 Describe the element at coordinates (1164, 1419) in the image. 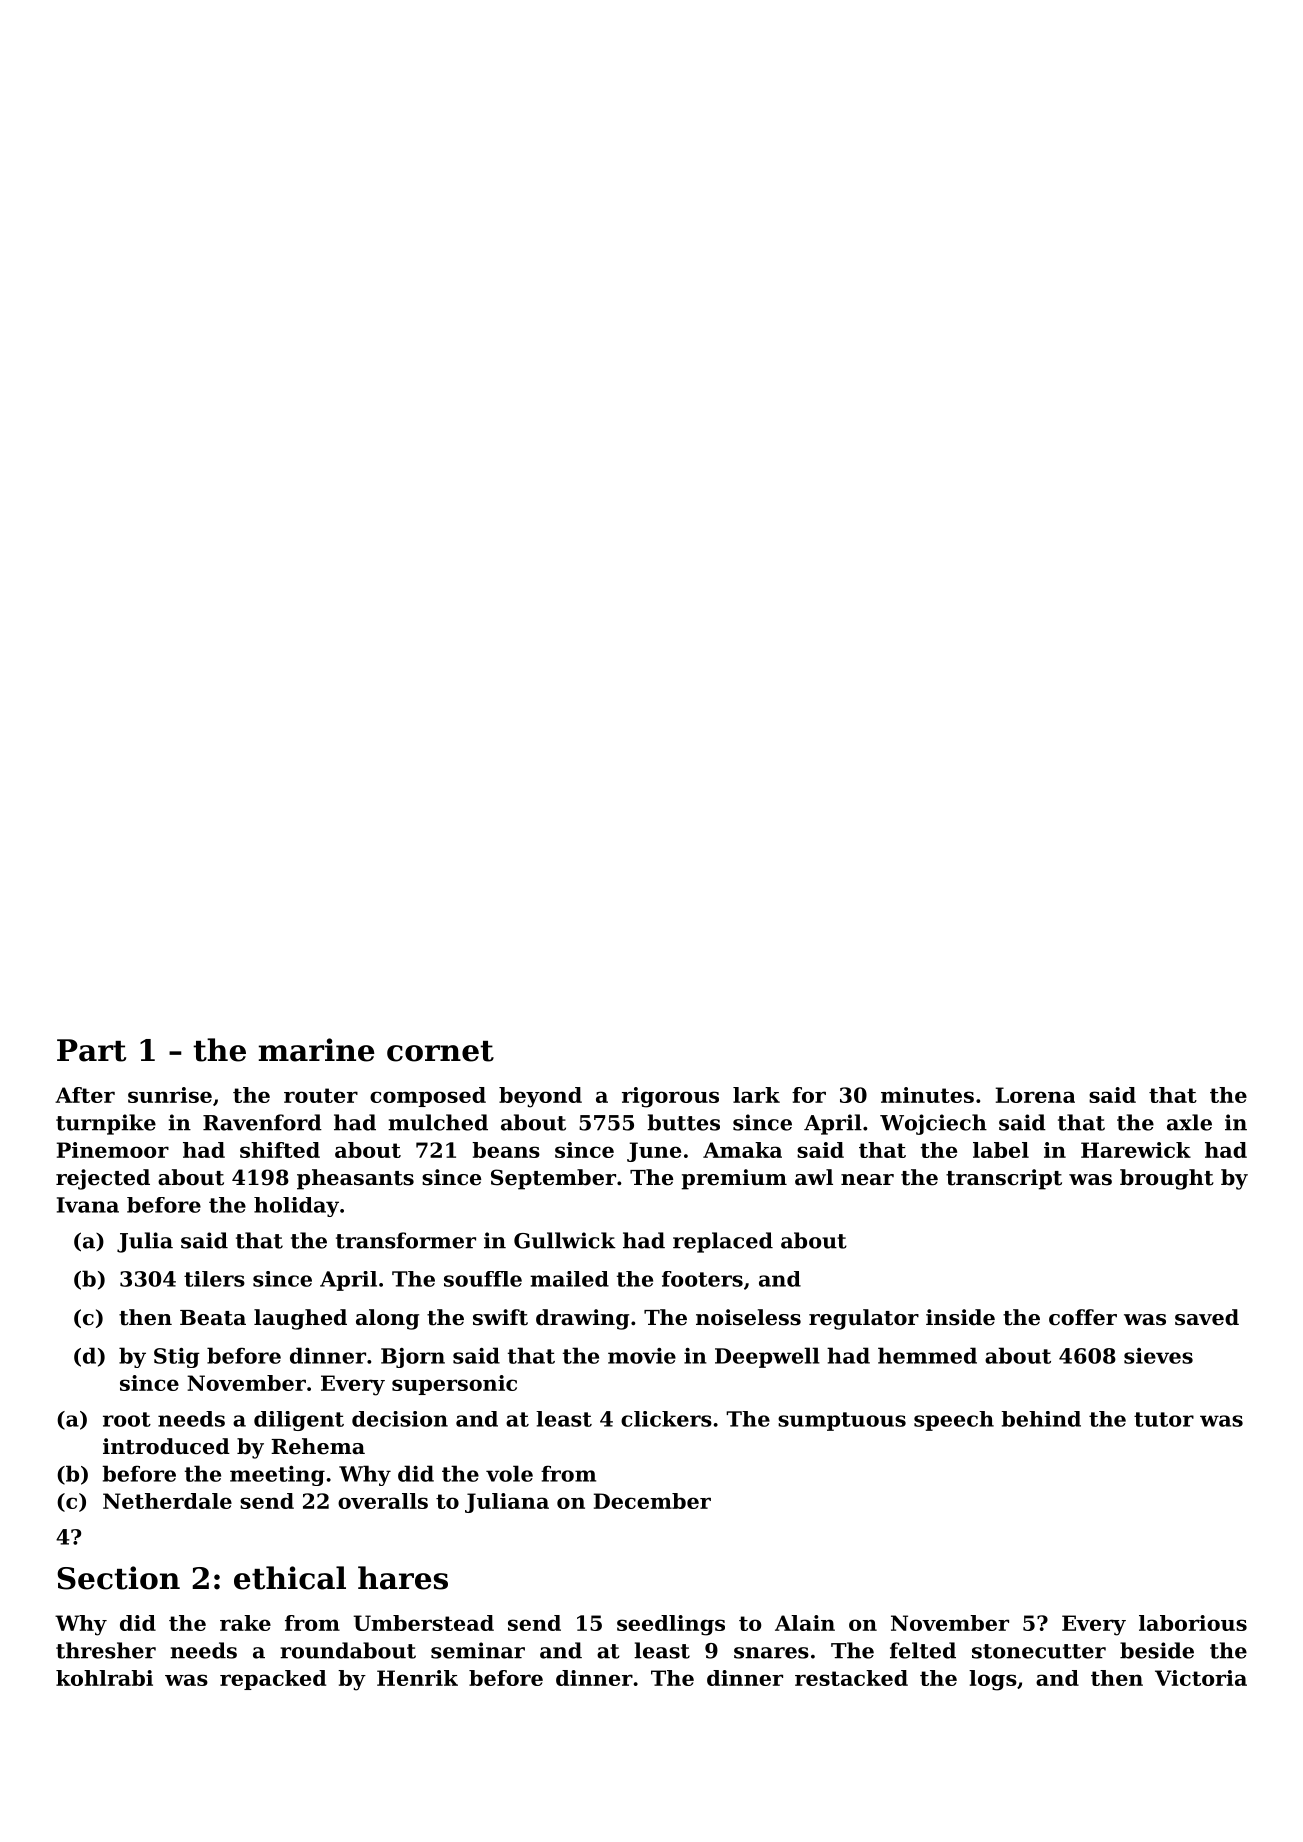

I see `tutor` at that location.
